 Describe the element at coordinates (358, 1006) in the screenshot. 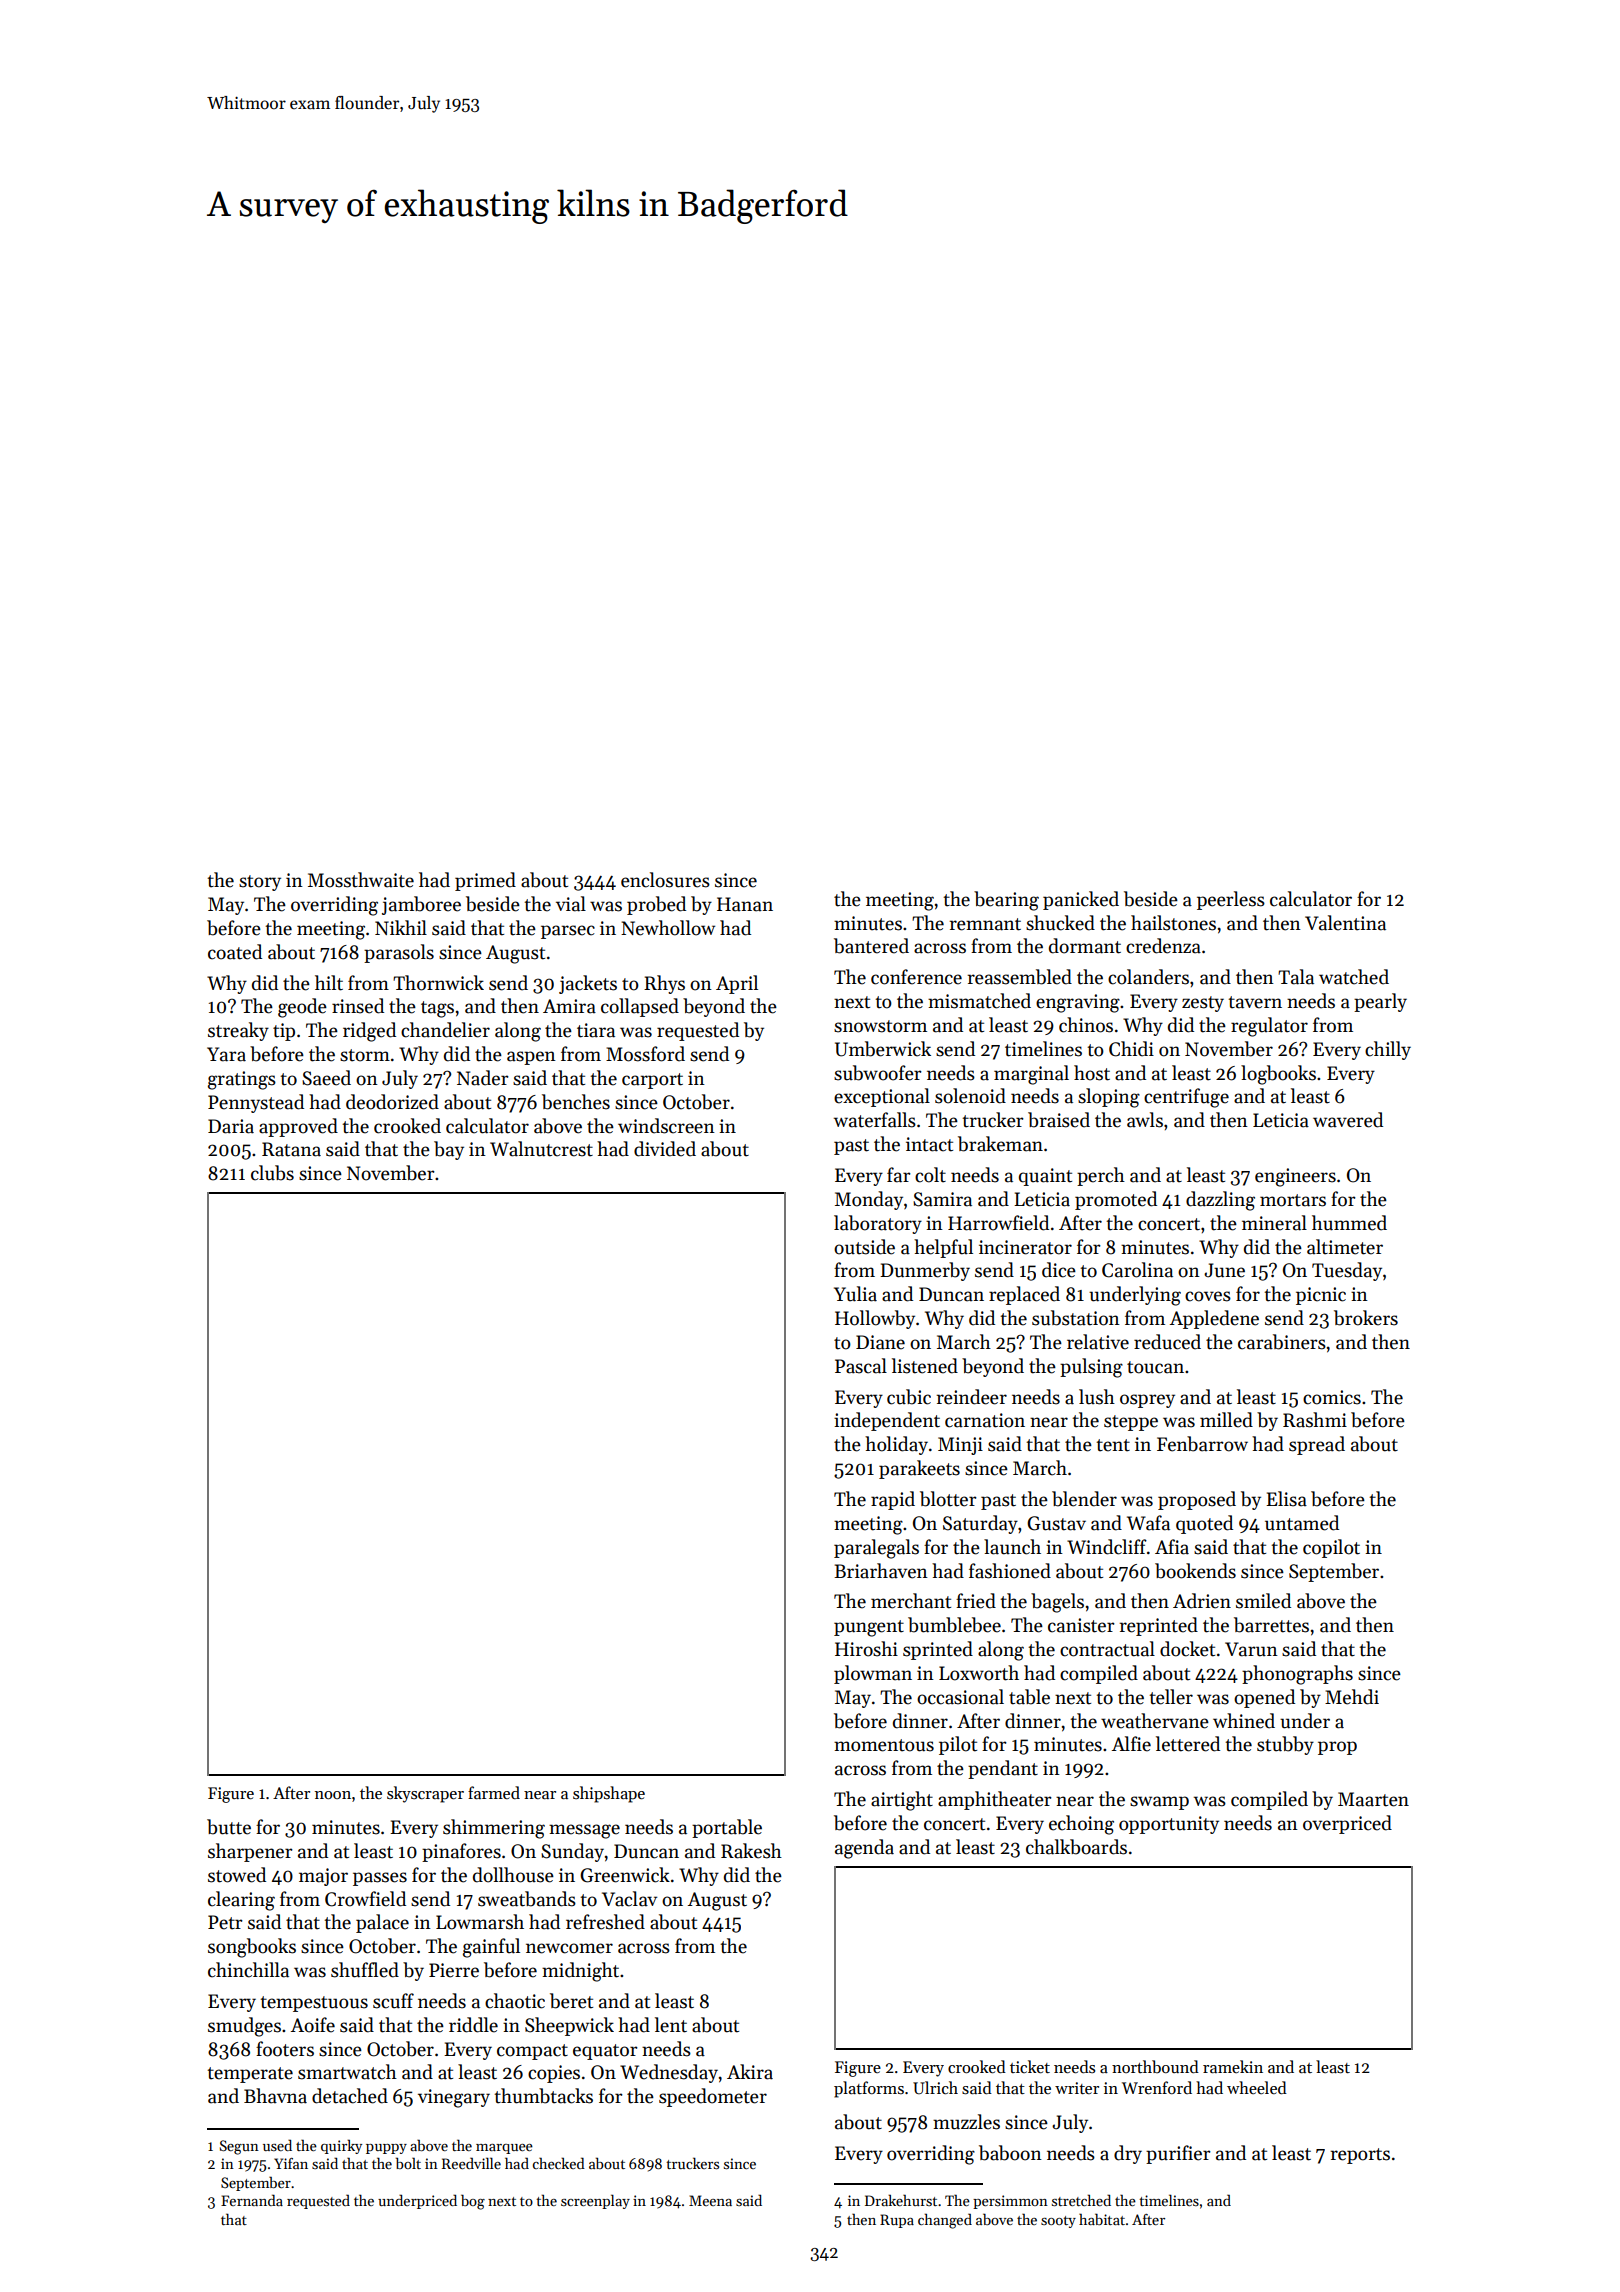

I see `rinsed` at that location.
